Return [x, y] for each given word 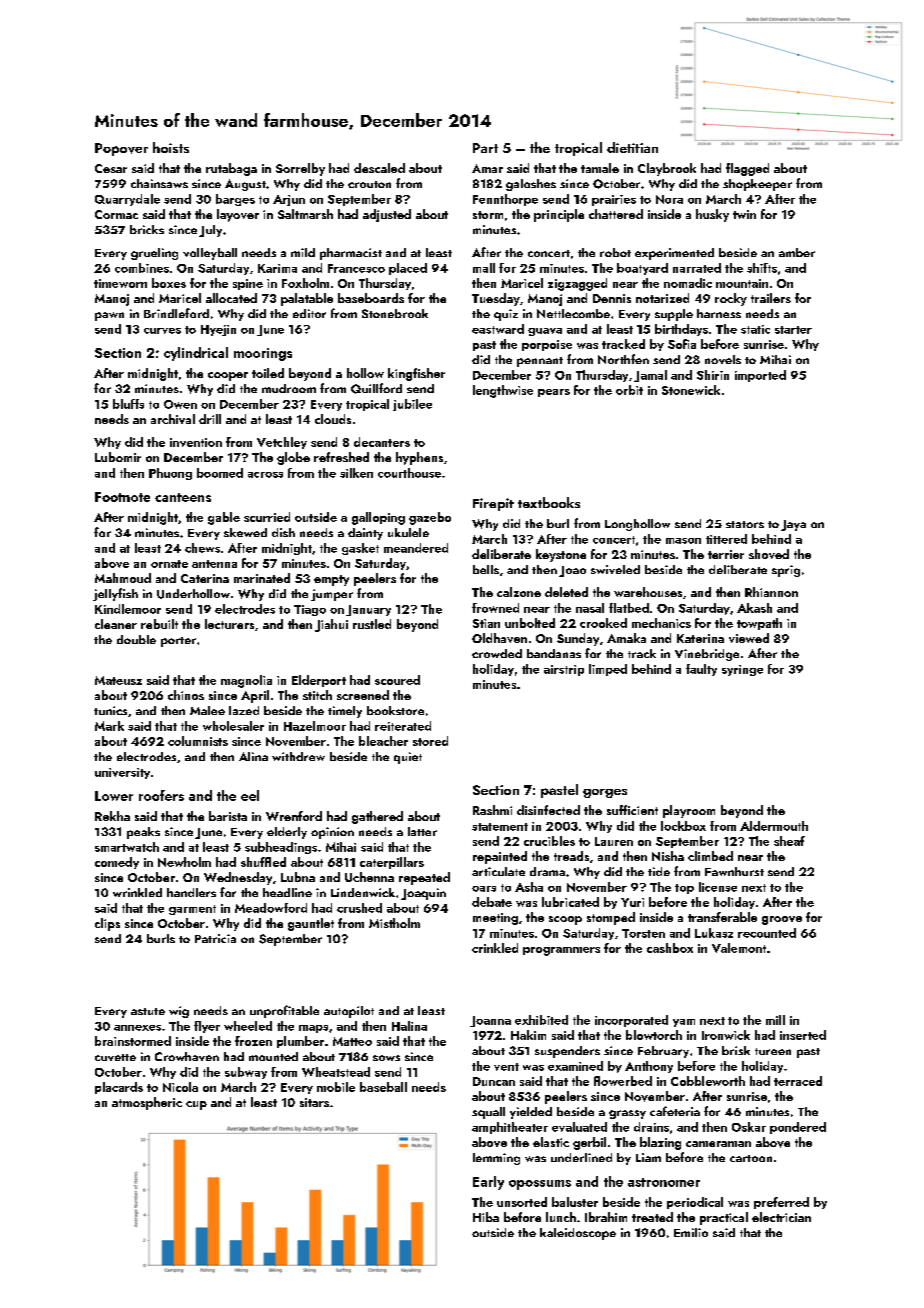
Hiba [486, 1217]
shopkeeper [757, 185]
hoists [171, 147]
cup [196, 1105]
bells [486, 569]
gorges [605, 793]
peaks [143, 833]
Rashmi [492, 810]
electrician [781, 1217]
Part [485, 148]
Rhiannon [771, 592]
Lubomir [118, 457]
